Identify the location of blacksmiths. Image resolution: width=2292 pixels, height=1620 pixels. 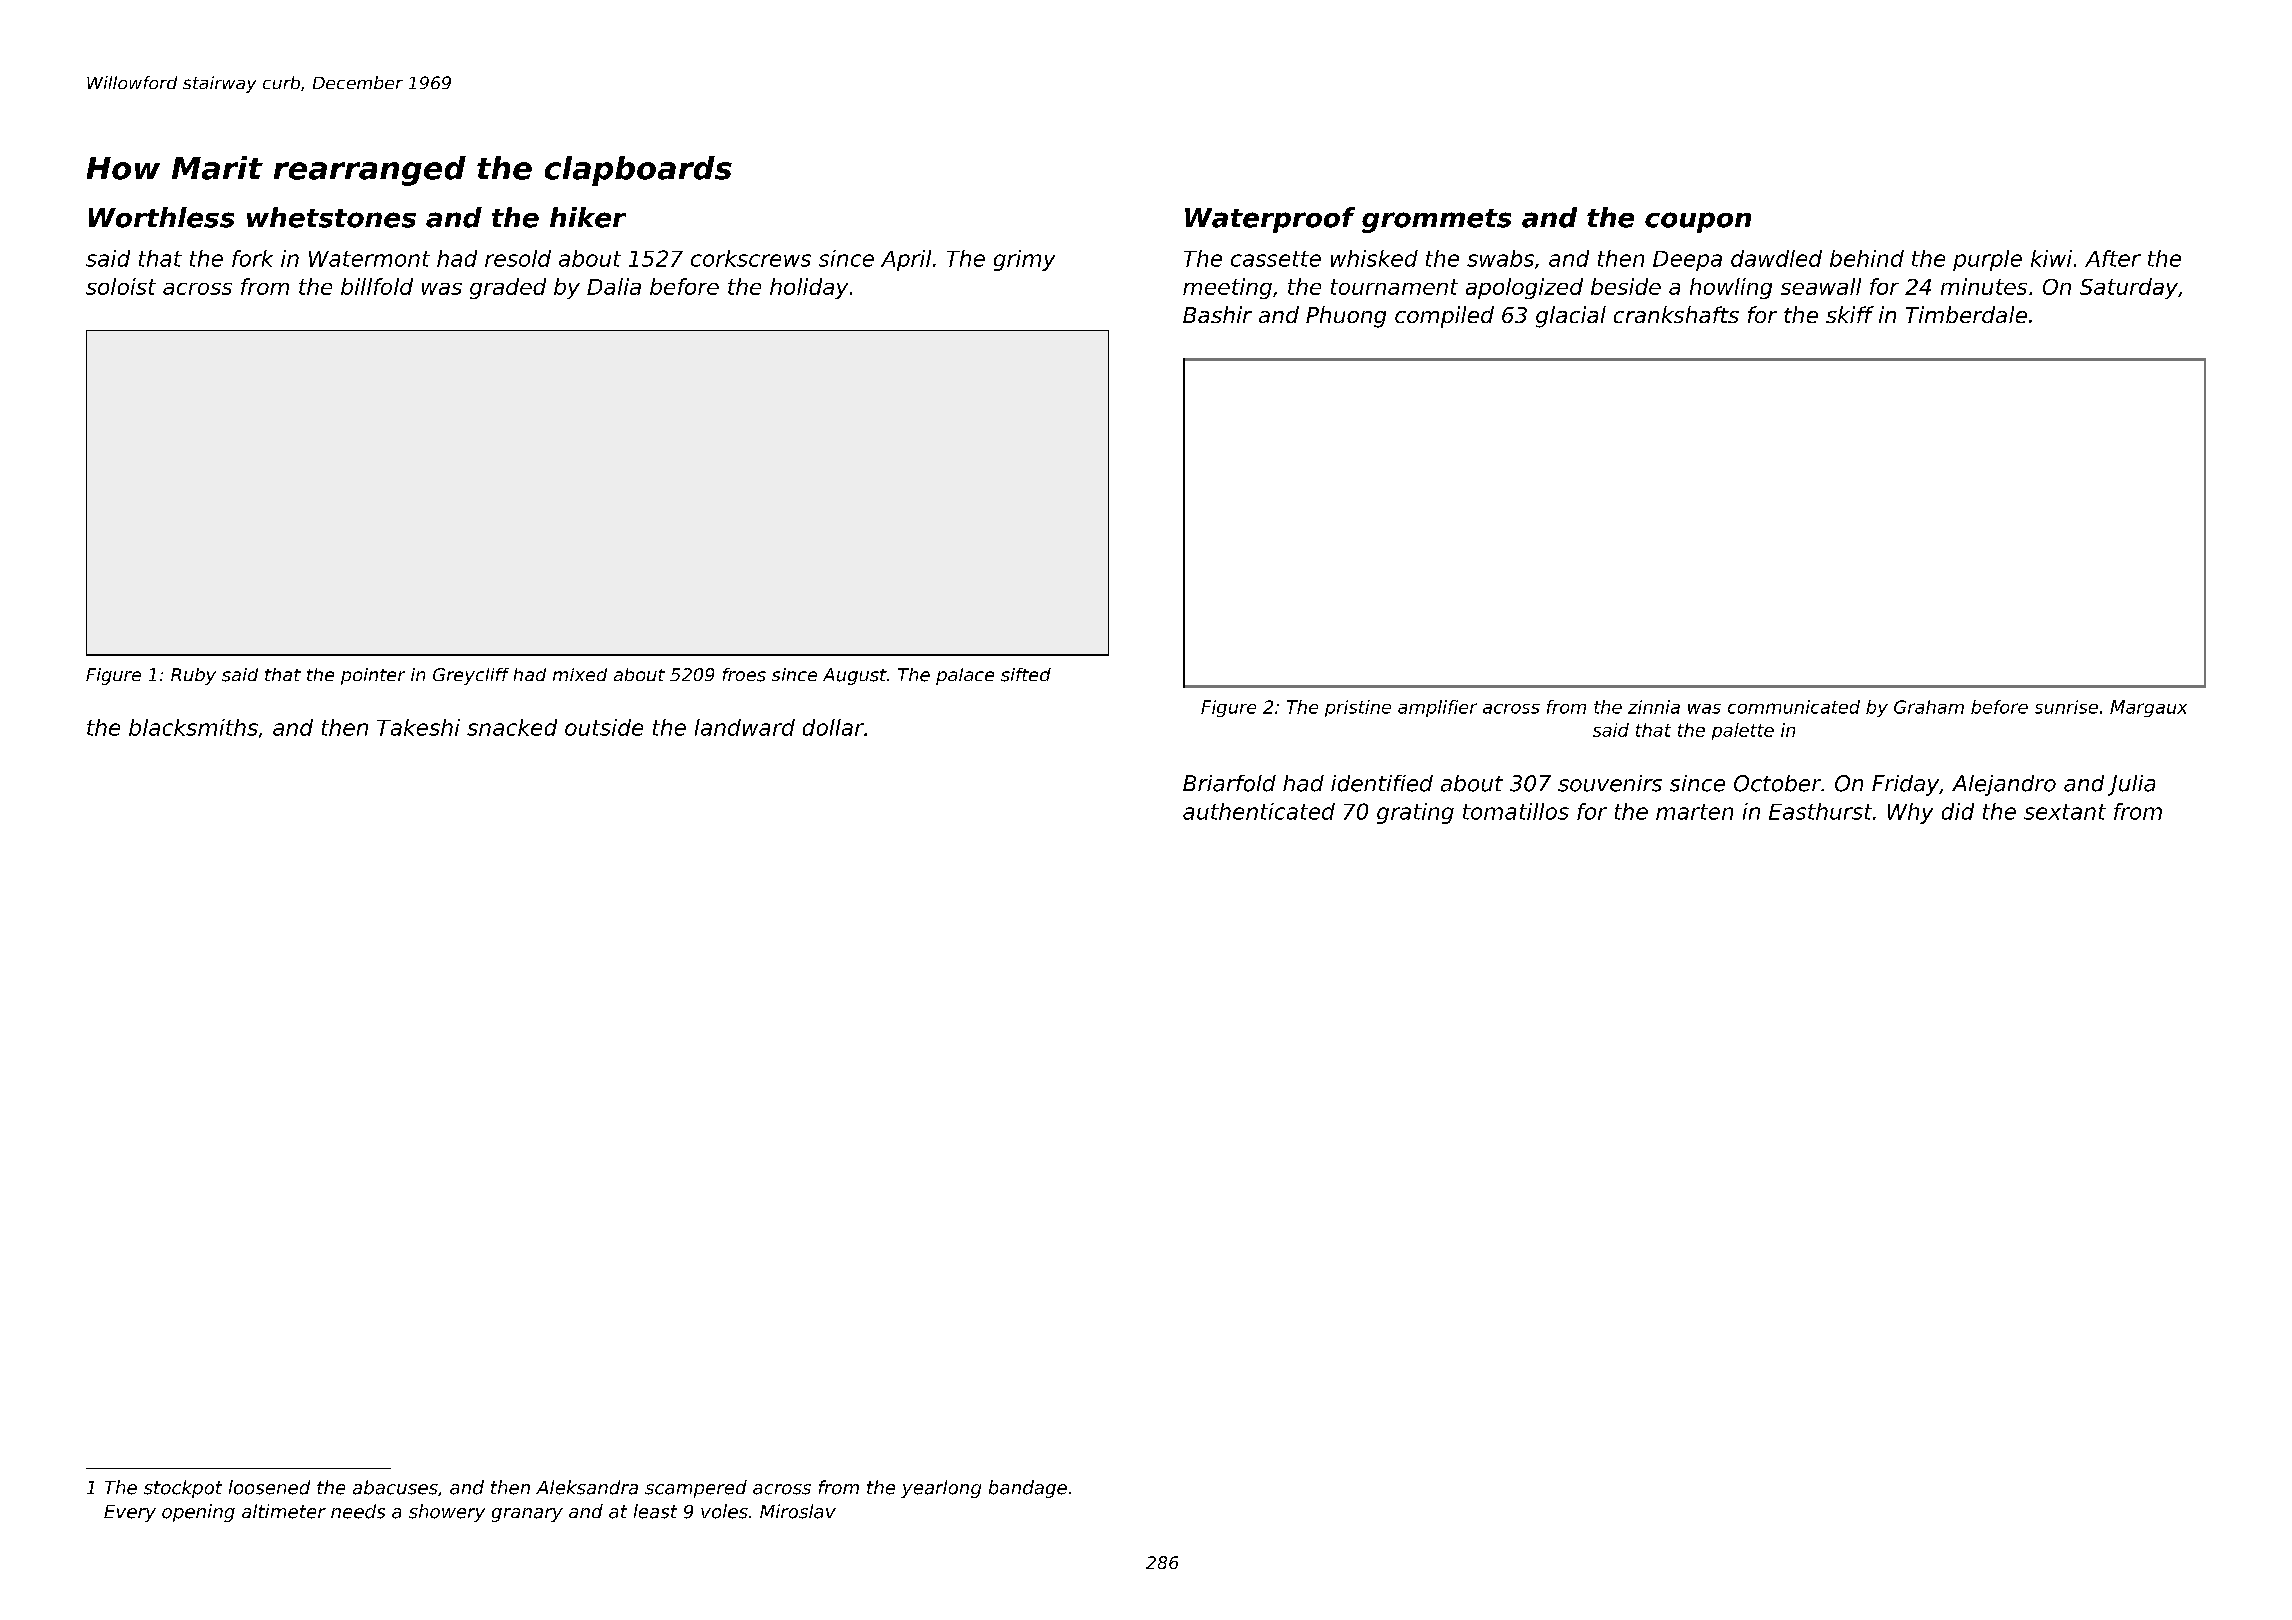
(193, 727).
